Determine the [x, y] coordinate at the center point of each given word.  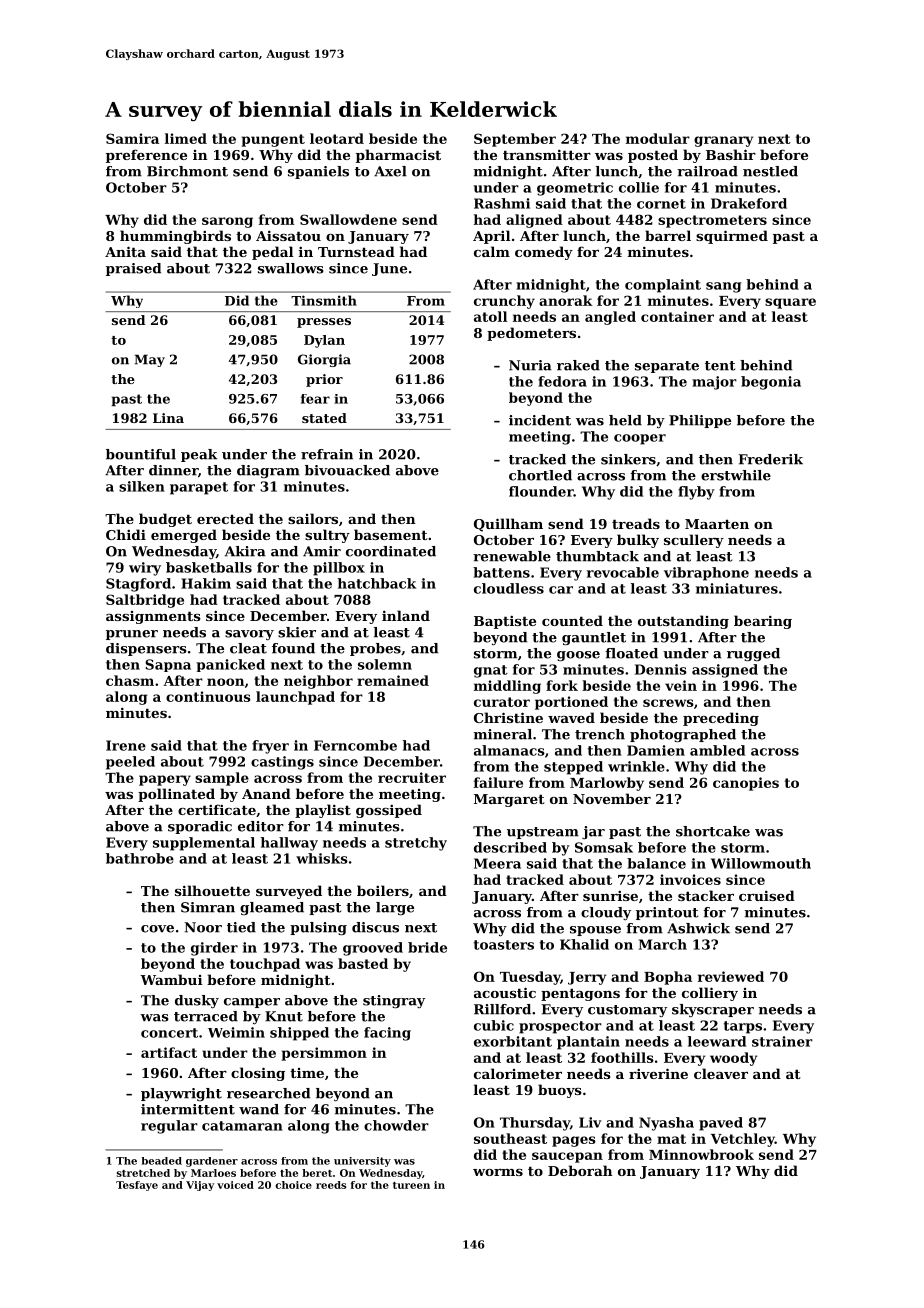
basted [363, 963]
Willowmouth [761, 863]
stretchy [416, 844]
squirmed [732, 237]
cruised [767, 895]
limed [186, 138]
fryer [270, 747]
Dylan [324, 341]
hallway [289, 844]
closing [258, 1074]
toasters [504, 945]
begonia [771, 383]
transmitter [547, 154]
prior [324, 380]
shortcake [713, 831]
